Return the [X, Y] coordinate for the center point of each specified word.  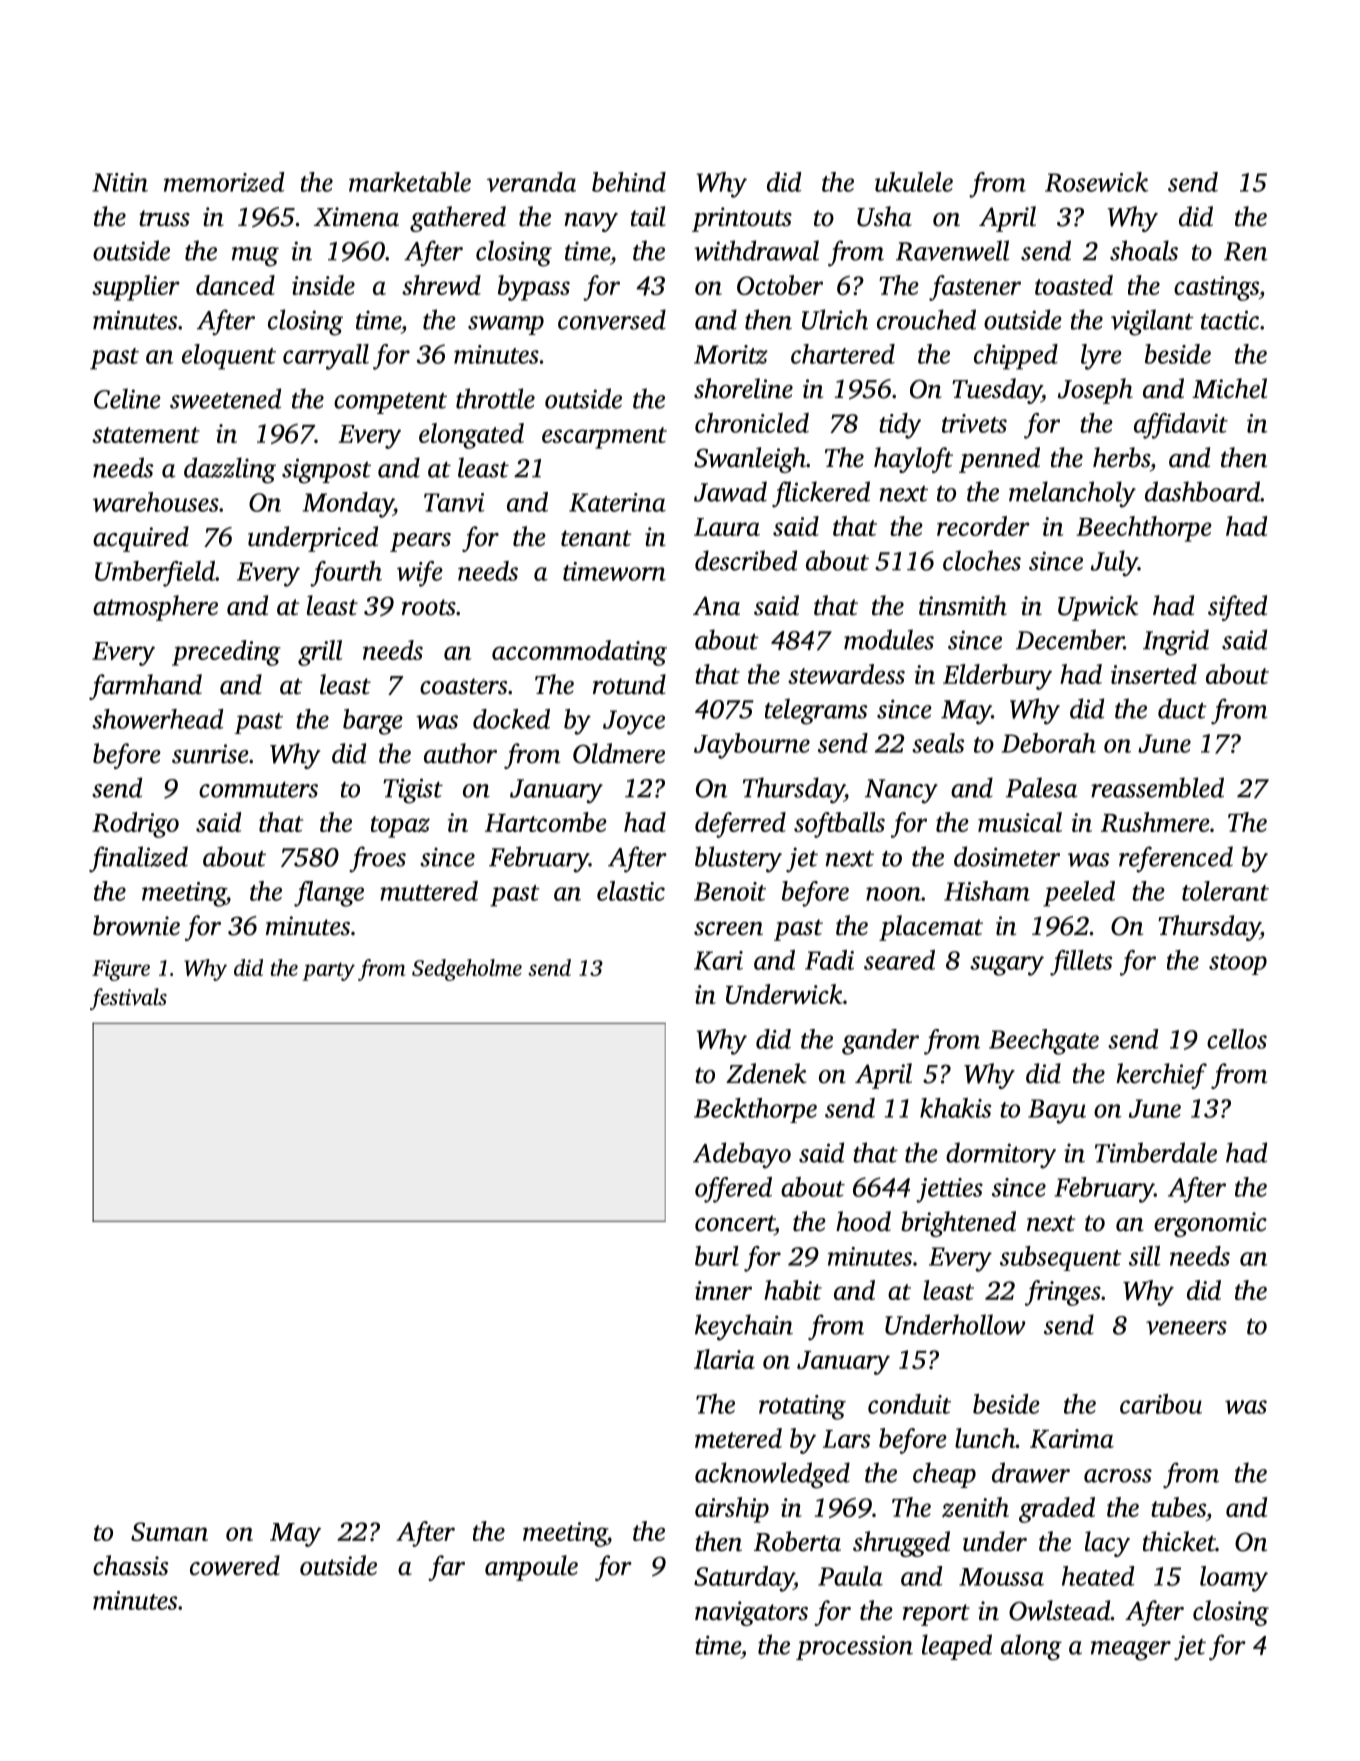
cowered [235, 1565]
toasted [1074, 285]
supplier [136, 288]
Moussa [1001, 1577]
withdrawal [756, 250]
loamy [1234, 1579]
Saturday [744, 1579]
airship [732, 1510]
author [460, 753]
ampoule [531, 1568]
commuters [258, 790]
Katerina [617, 502]
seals [938, 743]
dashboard [1202, 491]
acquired [141, 539]
